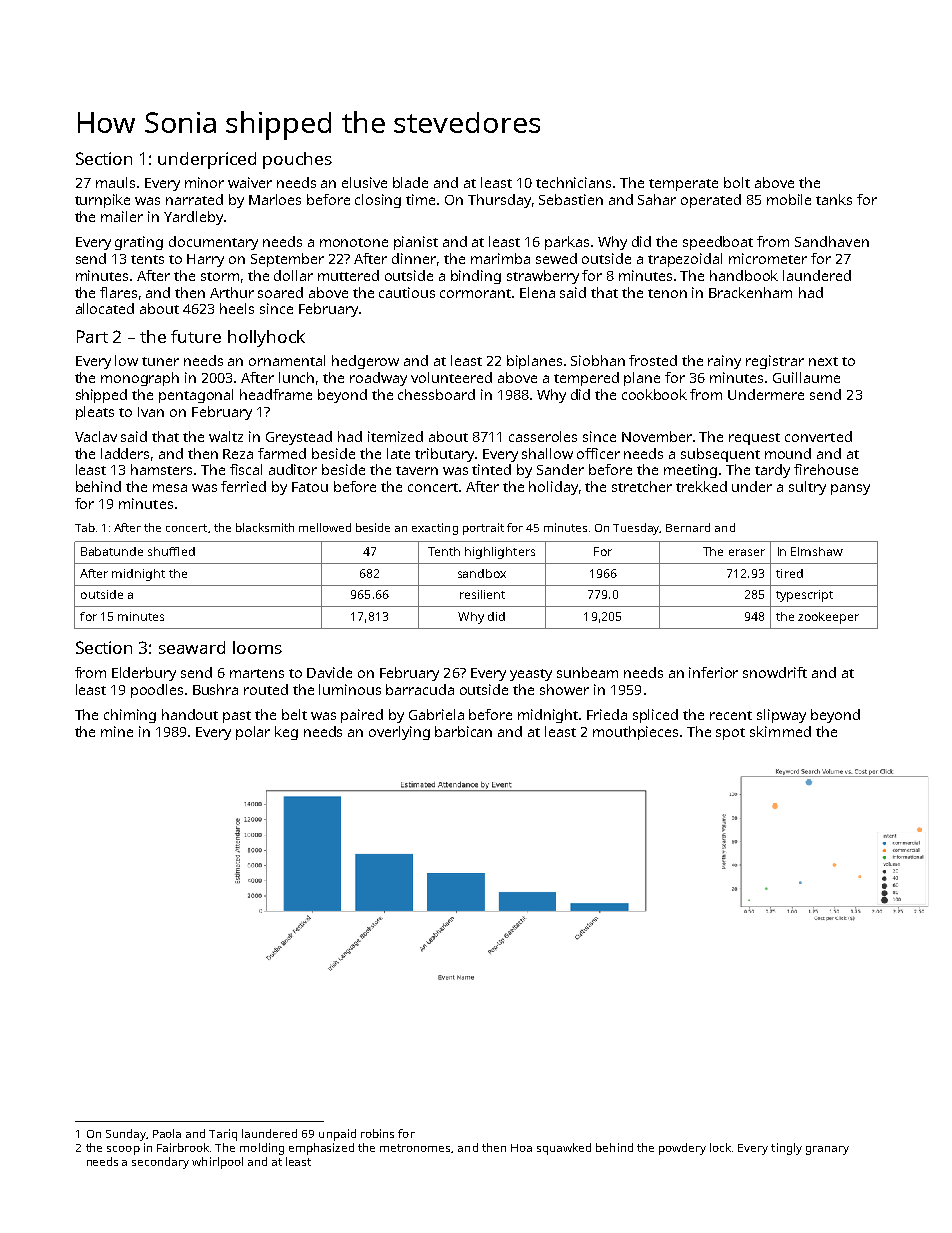 This screenshot has height=1233, width=952. Describe the element at coordinates (850, 489) in the screenshot. I see `pansy` at that location.
